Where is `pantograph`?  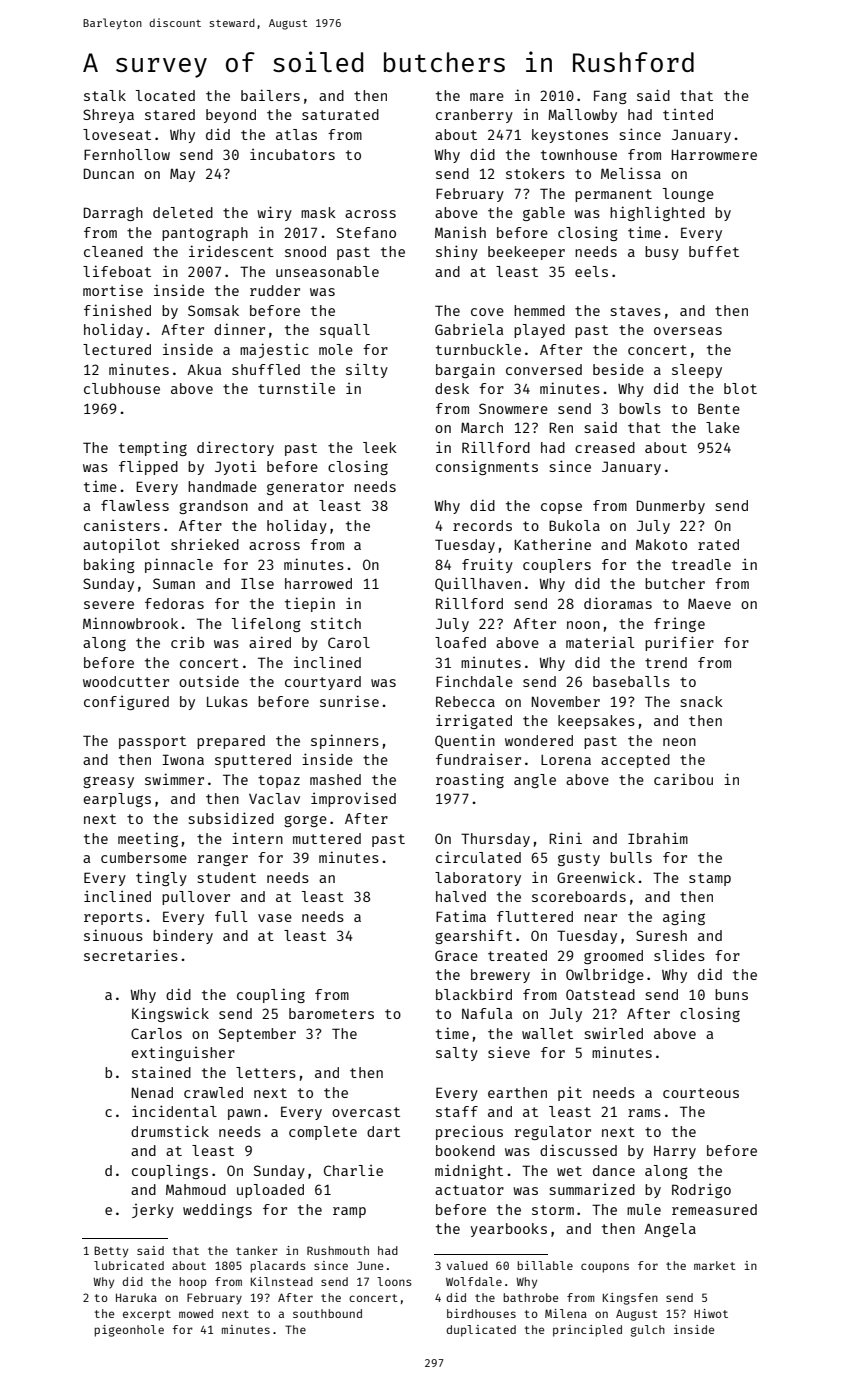 pantograph is located at coordinates (205, 234).
